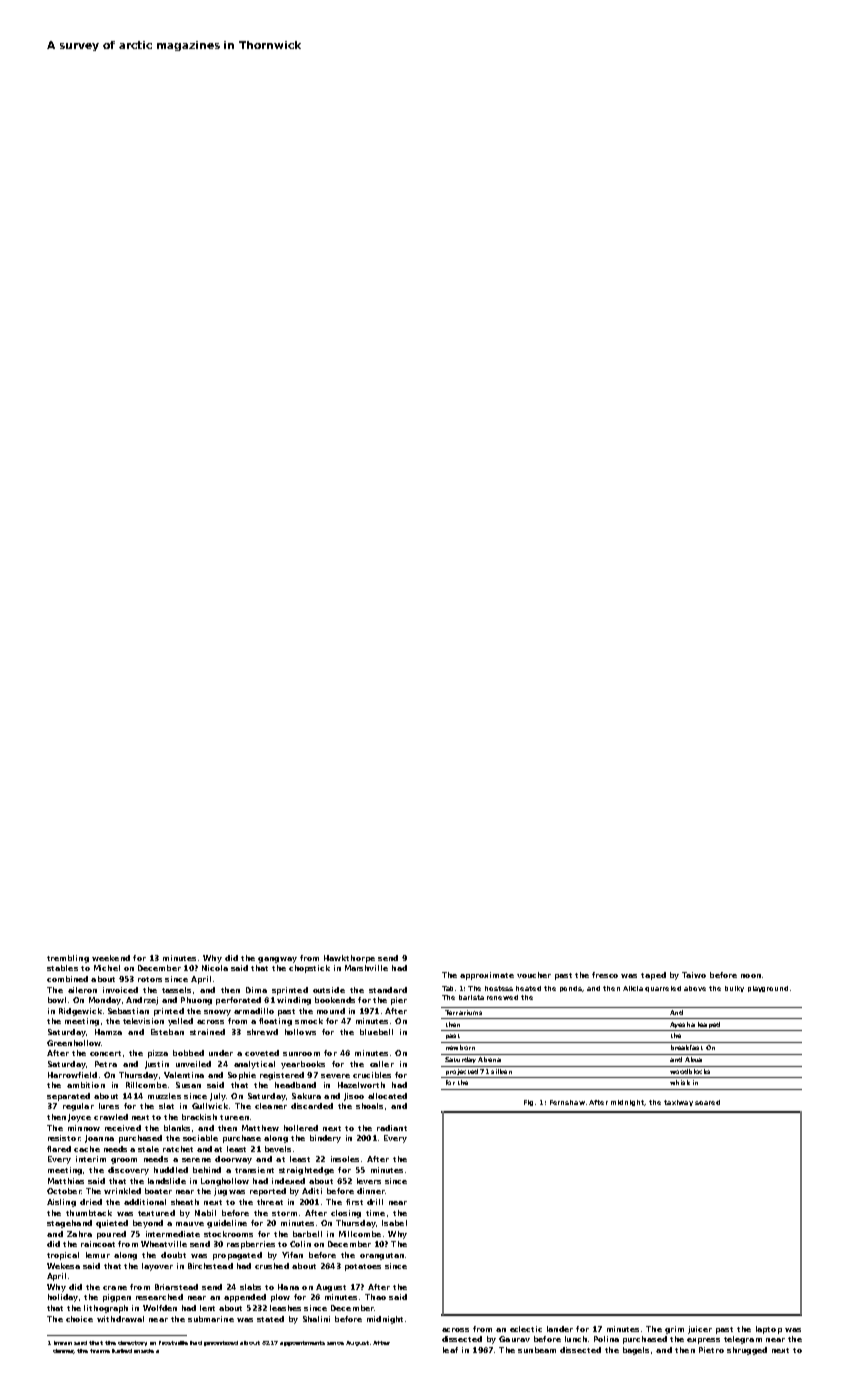 The height and width of the image is (1400, 849). I want to click on gangway, so click(277, 960).
